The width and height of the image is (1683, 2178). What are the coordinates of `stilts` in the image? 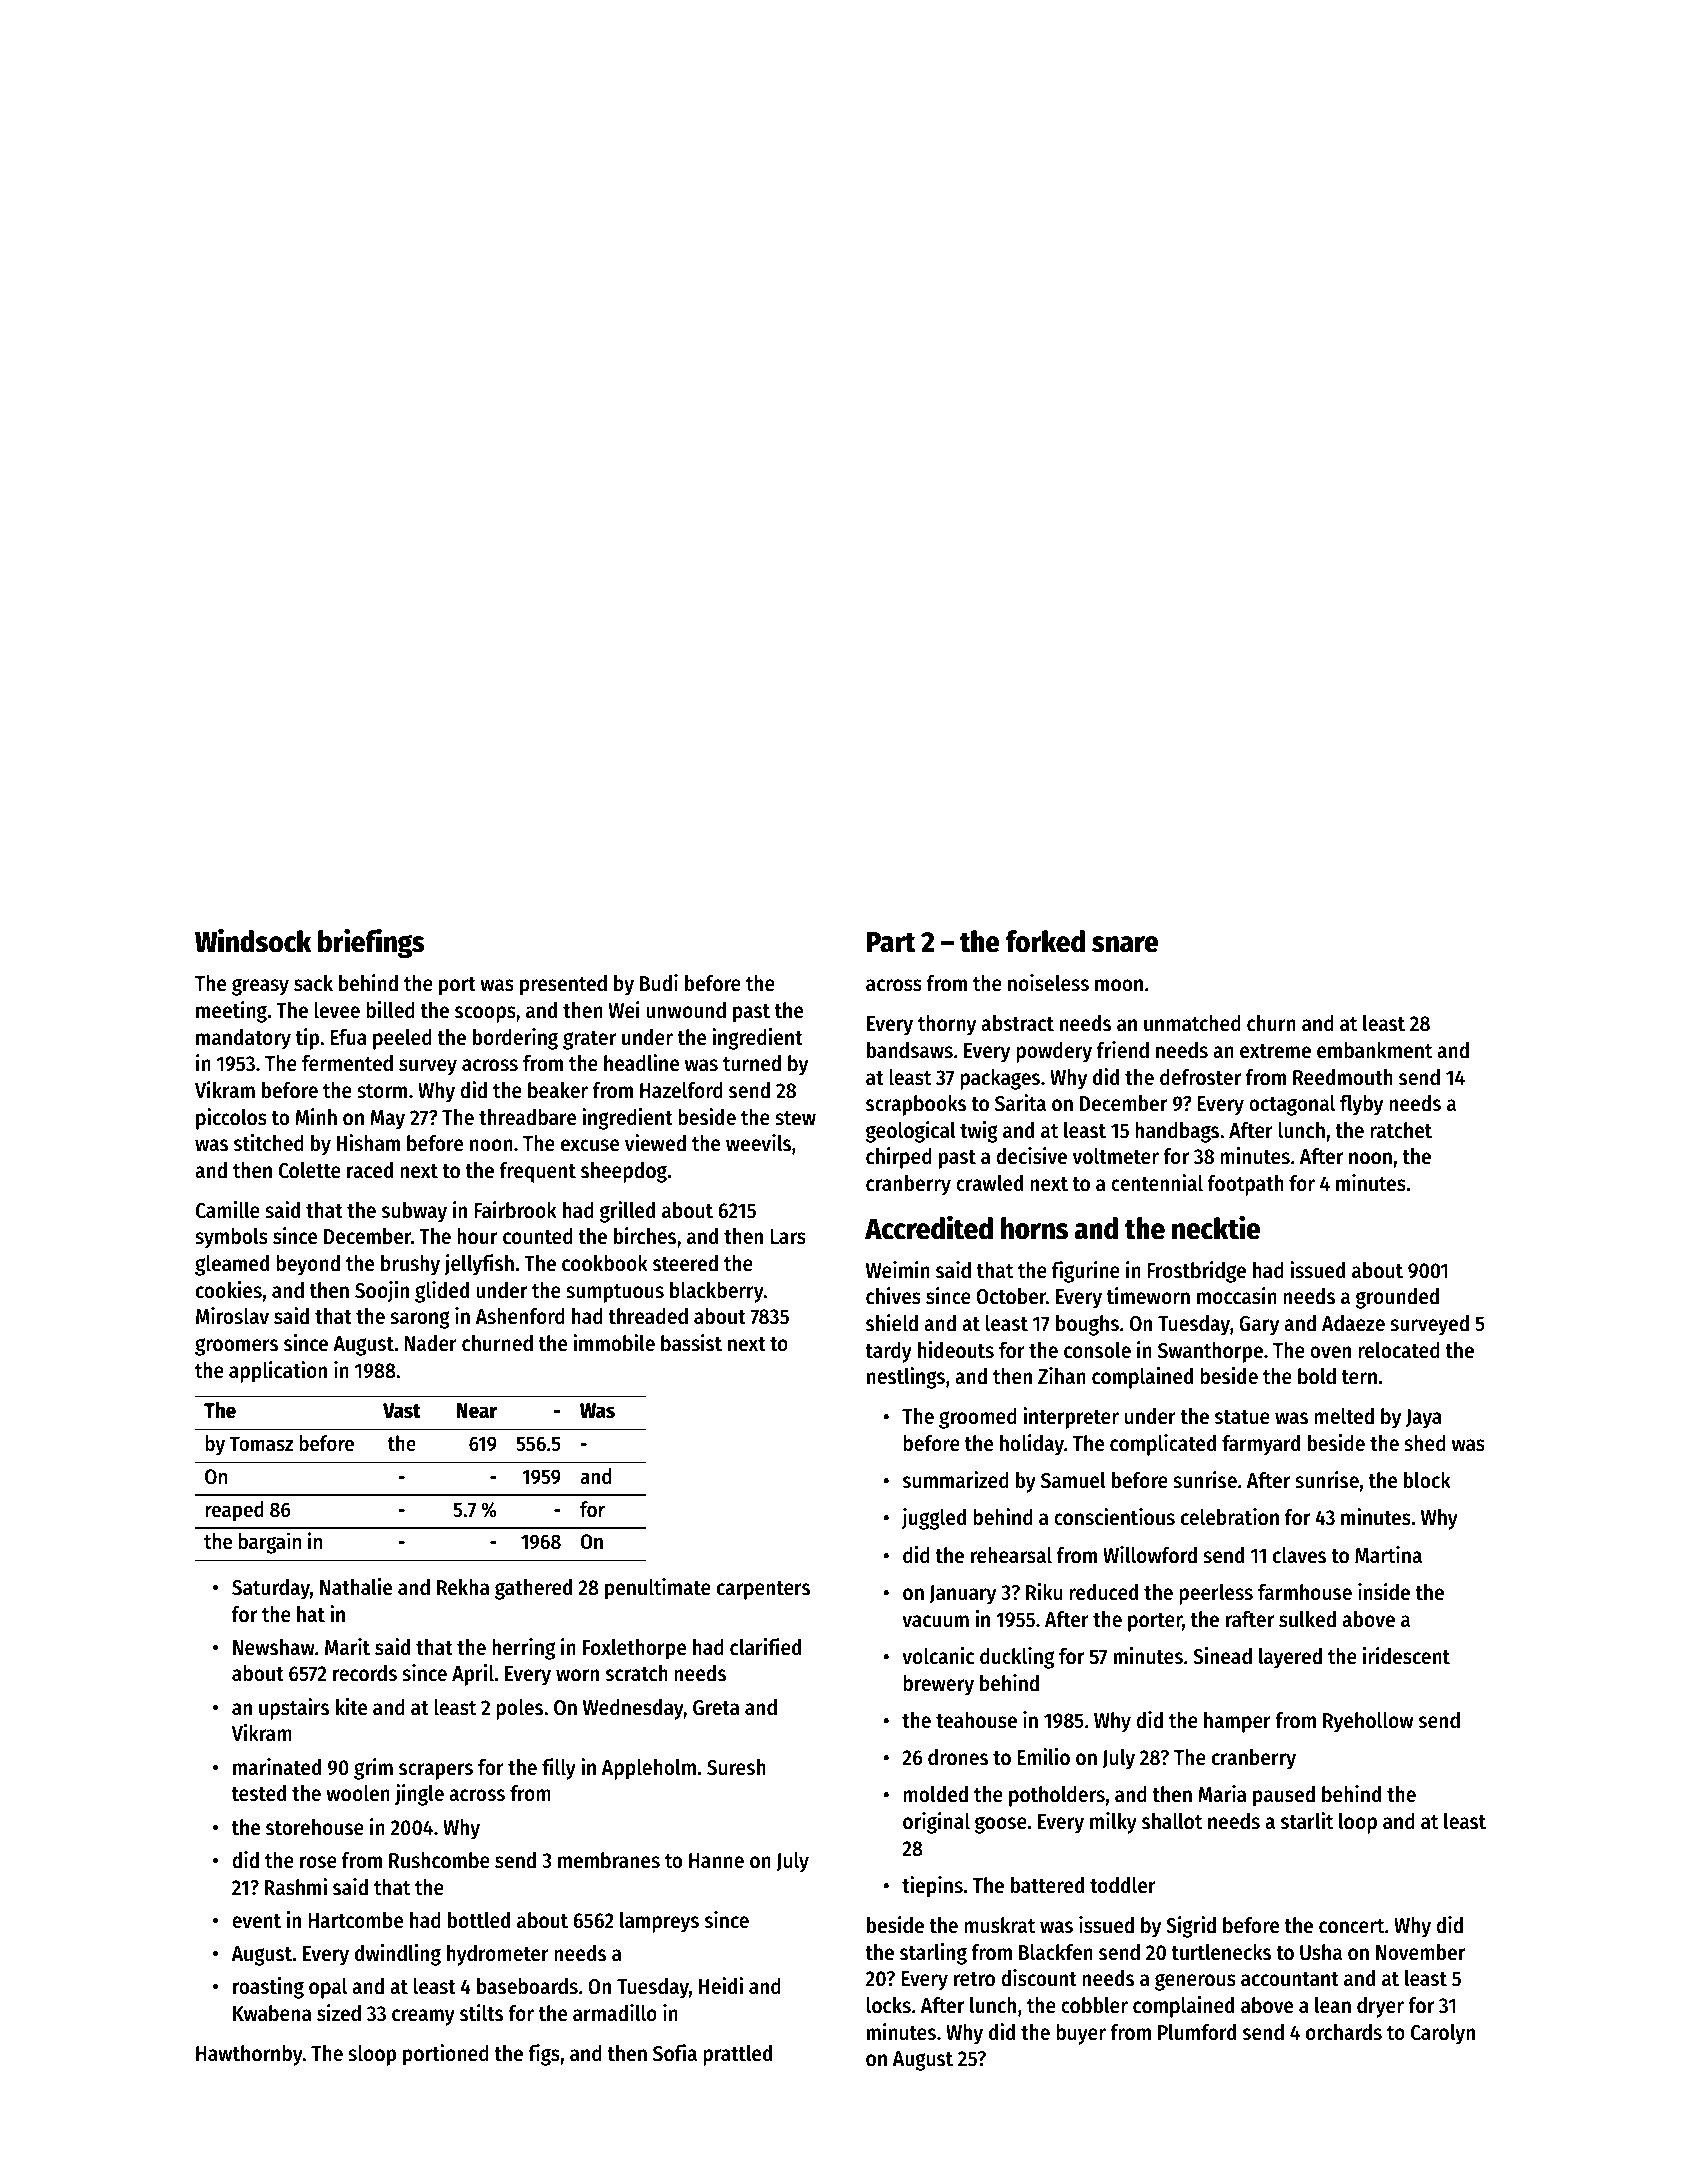 It's located at (481, 2013).
